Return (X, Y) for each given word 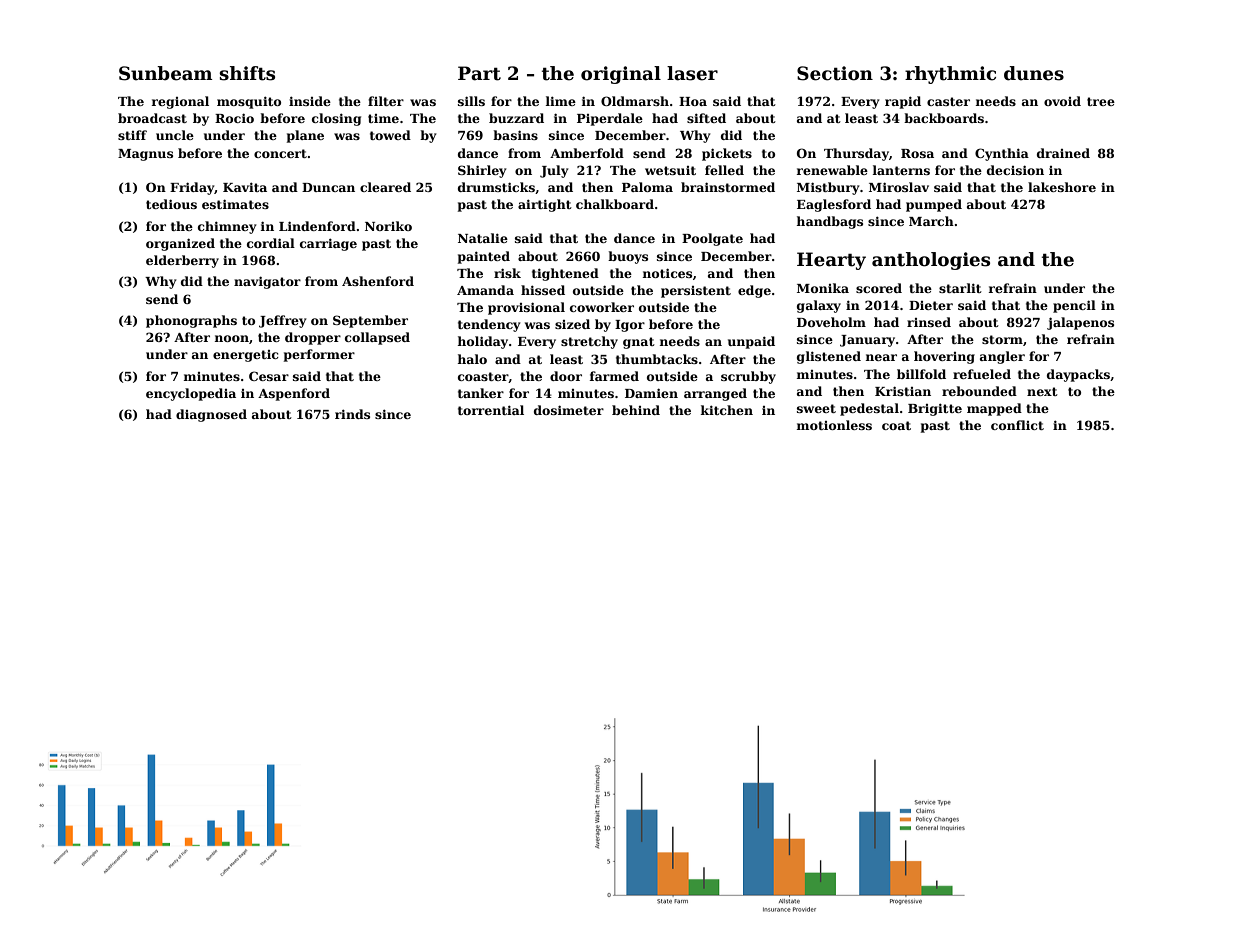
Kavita (245, 187)
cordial (271, 243)
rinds (352, 414)
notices (667, 273)
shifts (247, 73)
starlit (960, 288)
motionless (834, 425)
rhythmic (950, 75)
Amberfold (587, 153)
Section (835, 73)
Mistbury (828, 188)
